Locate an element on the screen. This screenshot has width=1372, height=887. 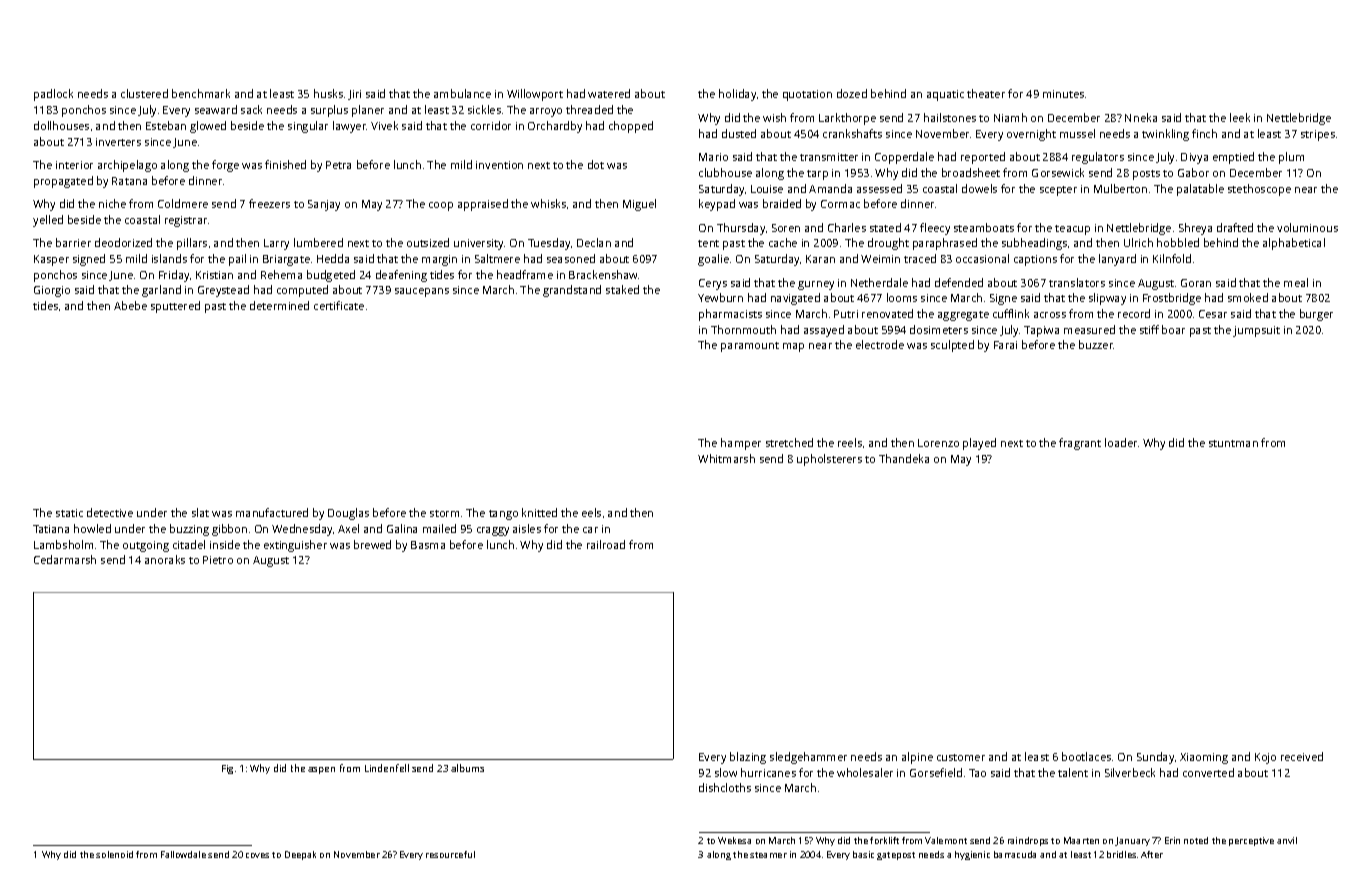
upholsterers is located at coordinates (829, 460).
